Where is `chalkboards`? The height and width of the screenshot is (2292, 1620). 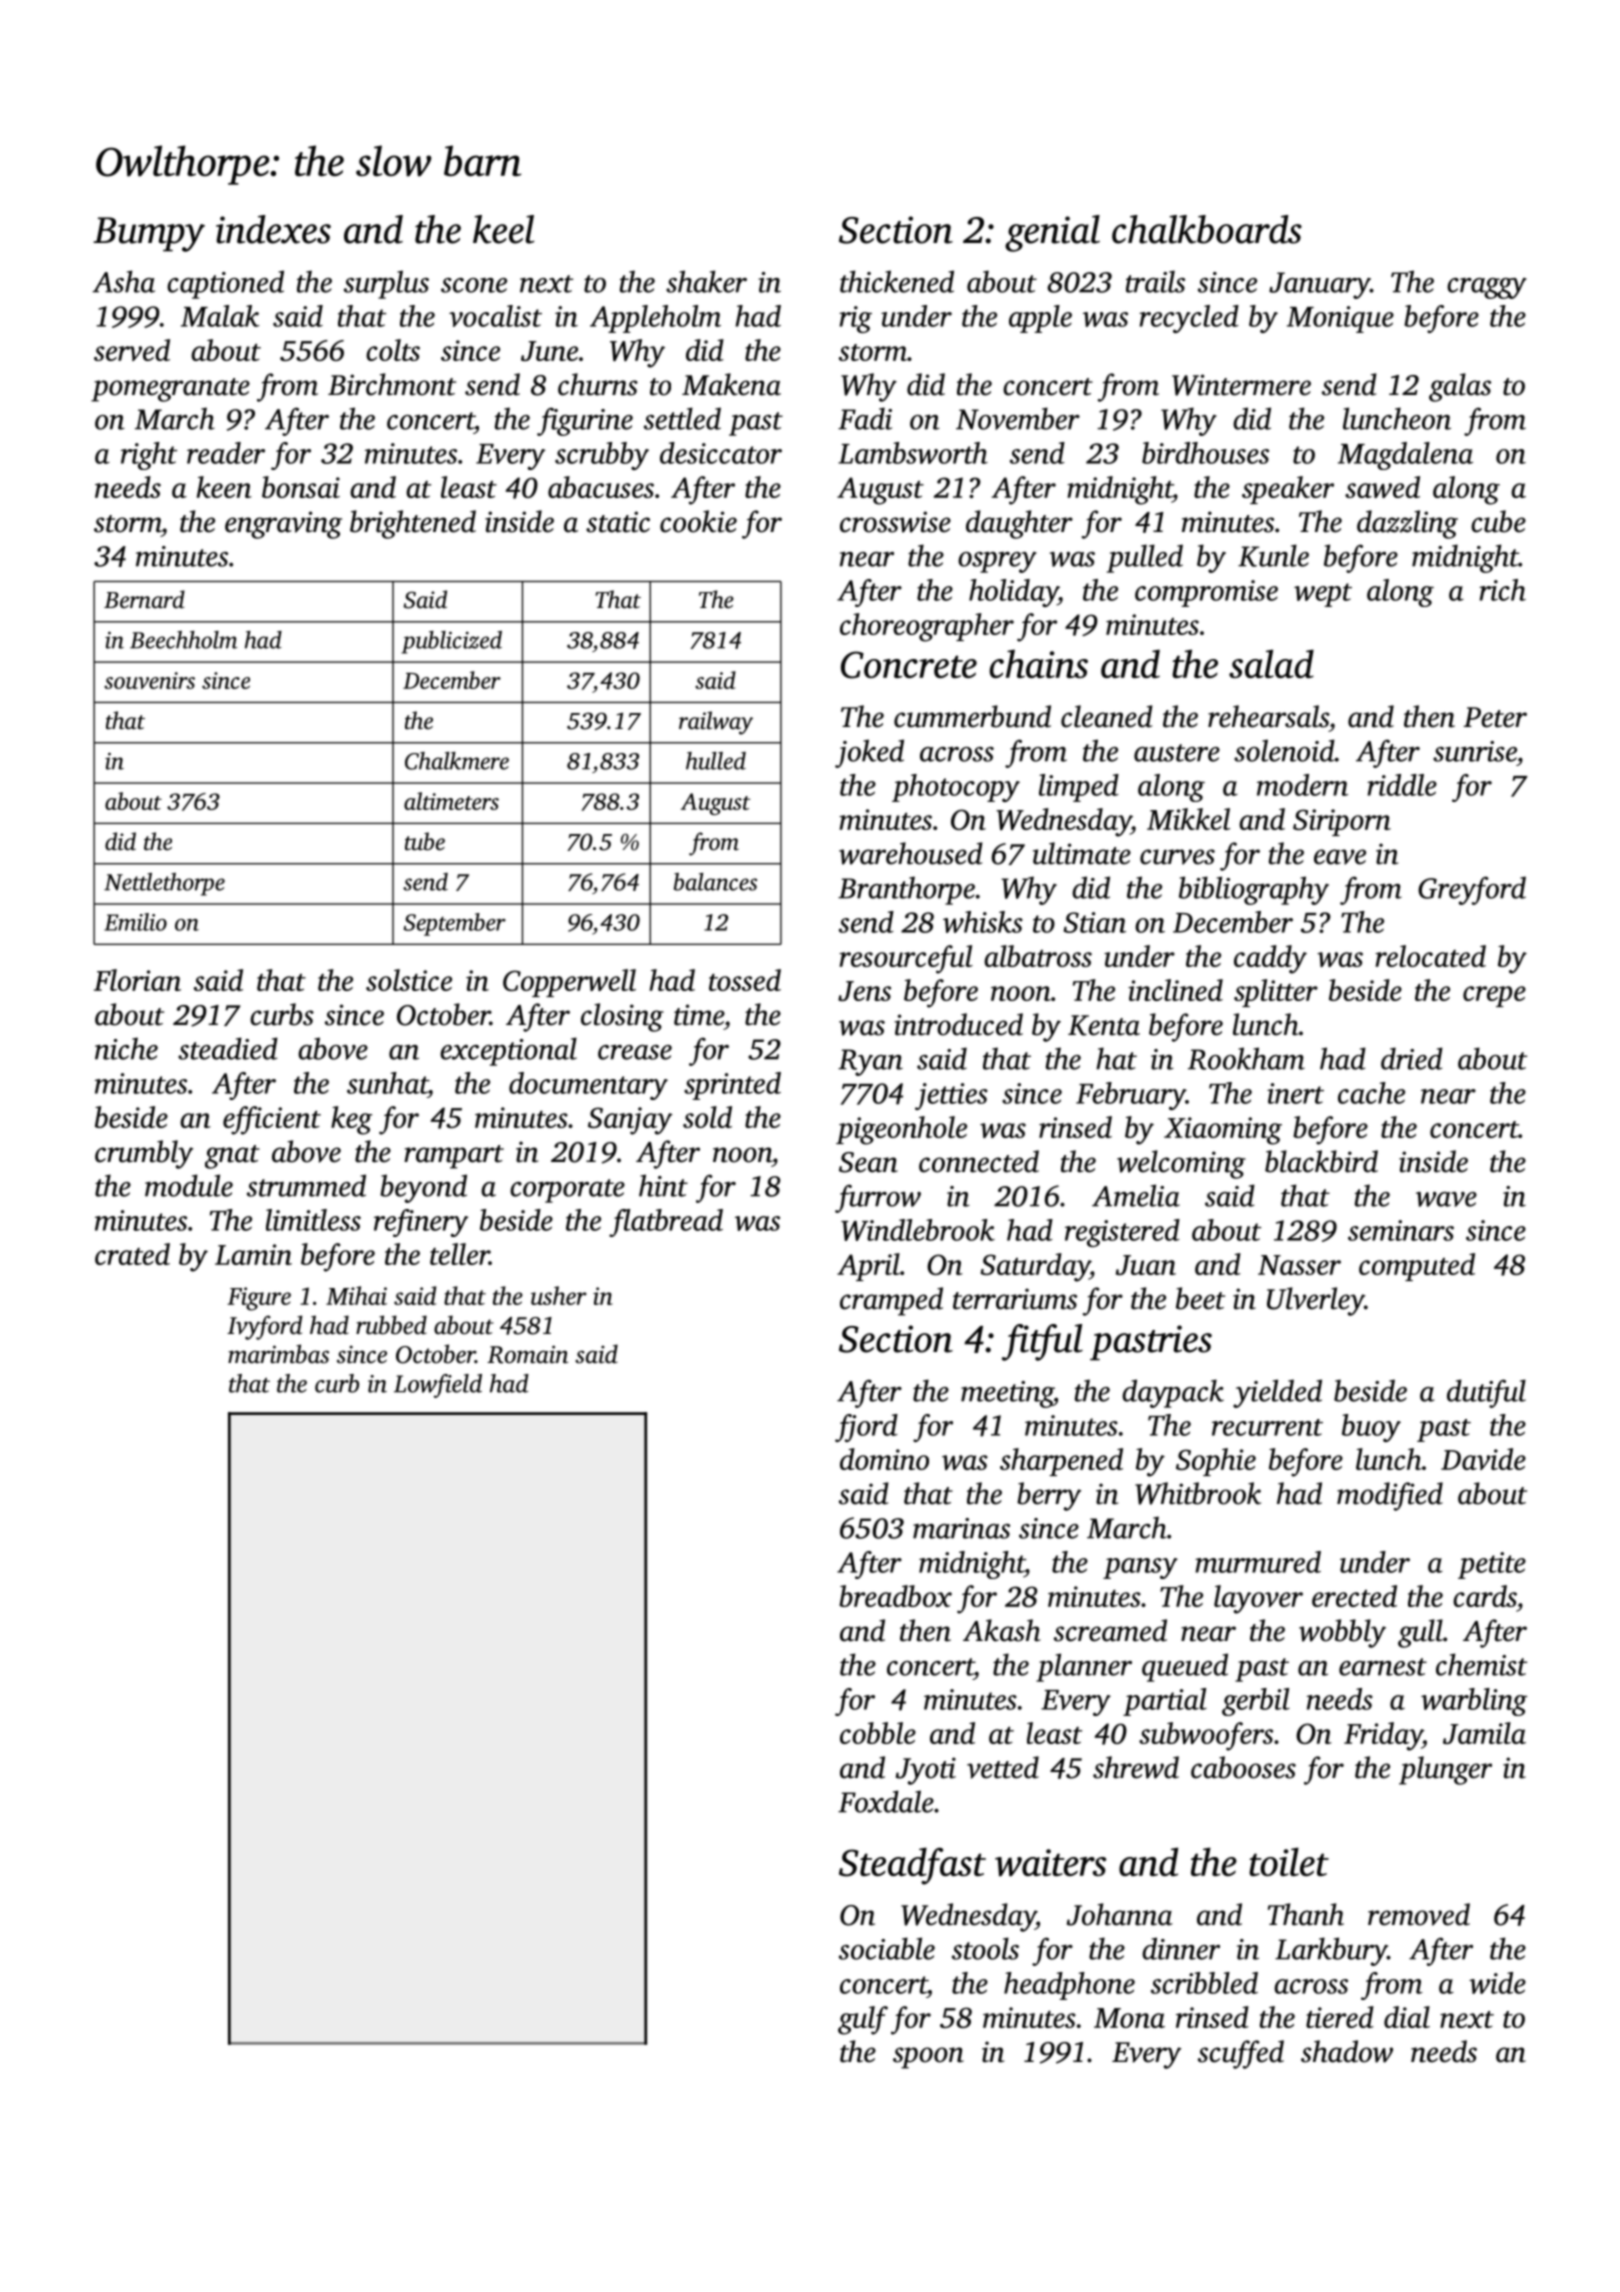
chalkboards is located at coordinates (1207, 229).
